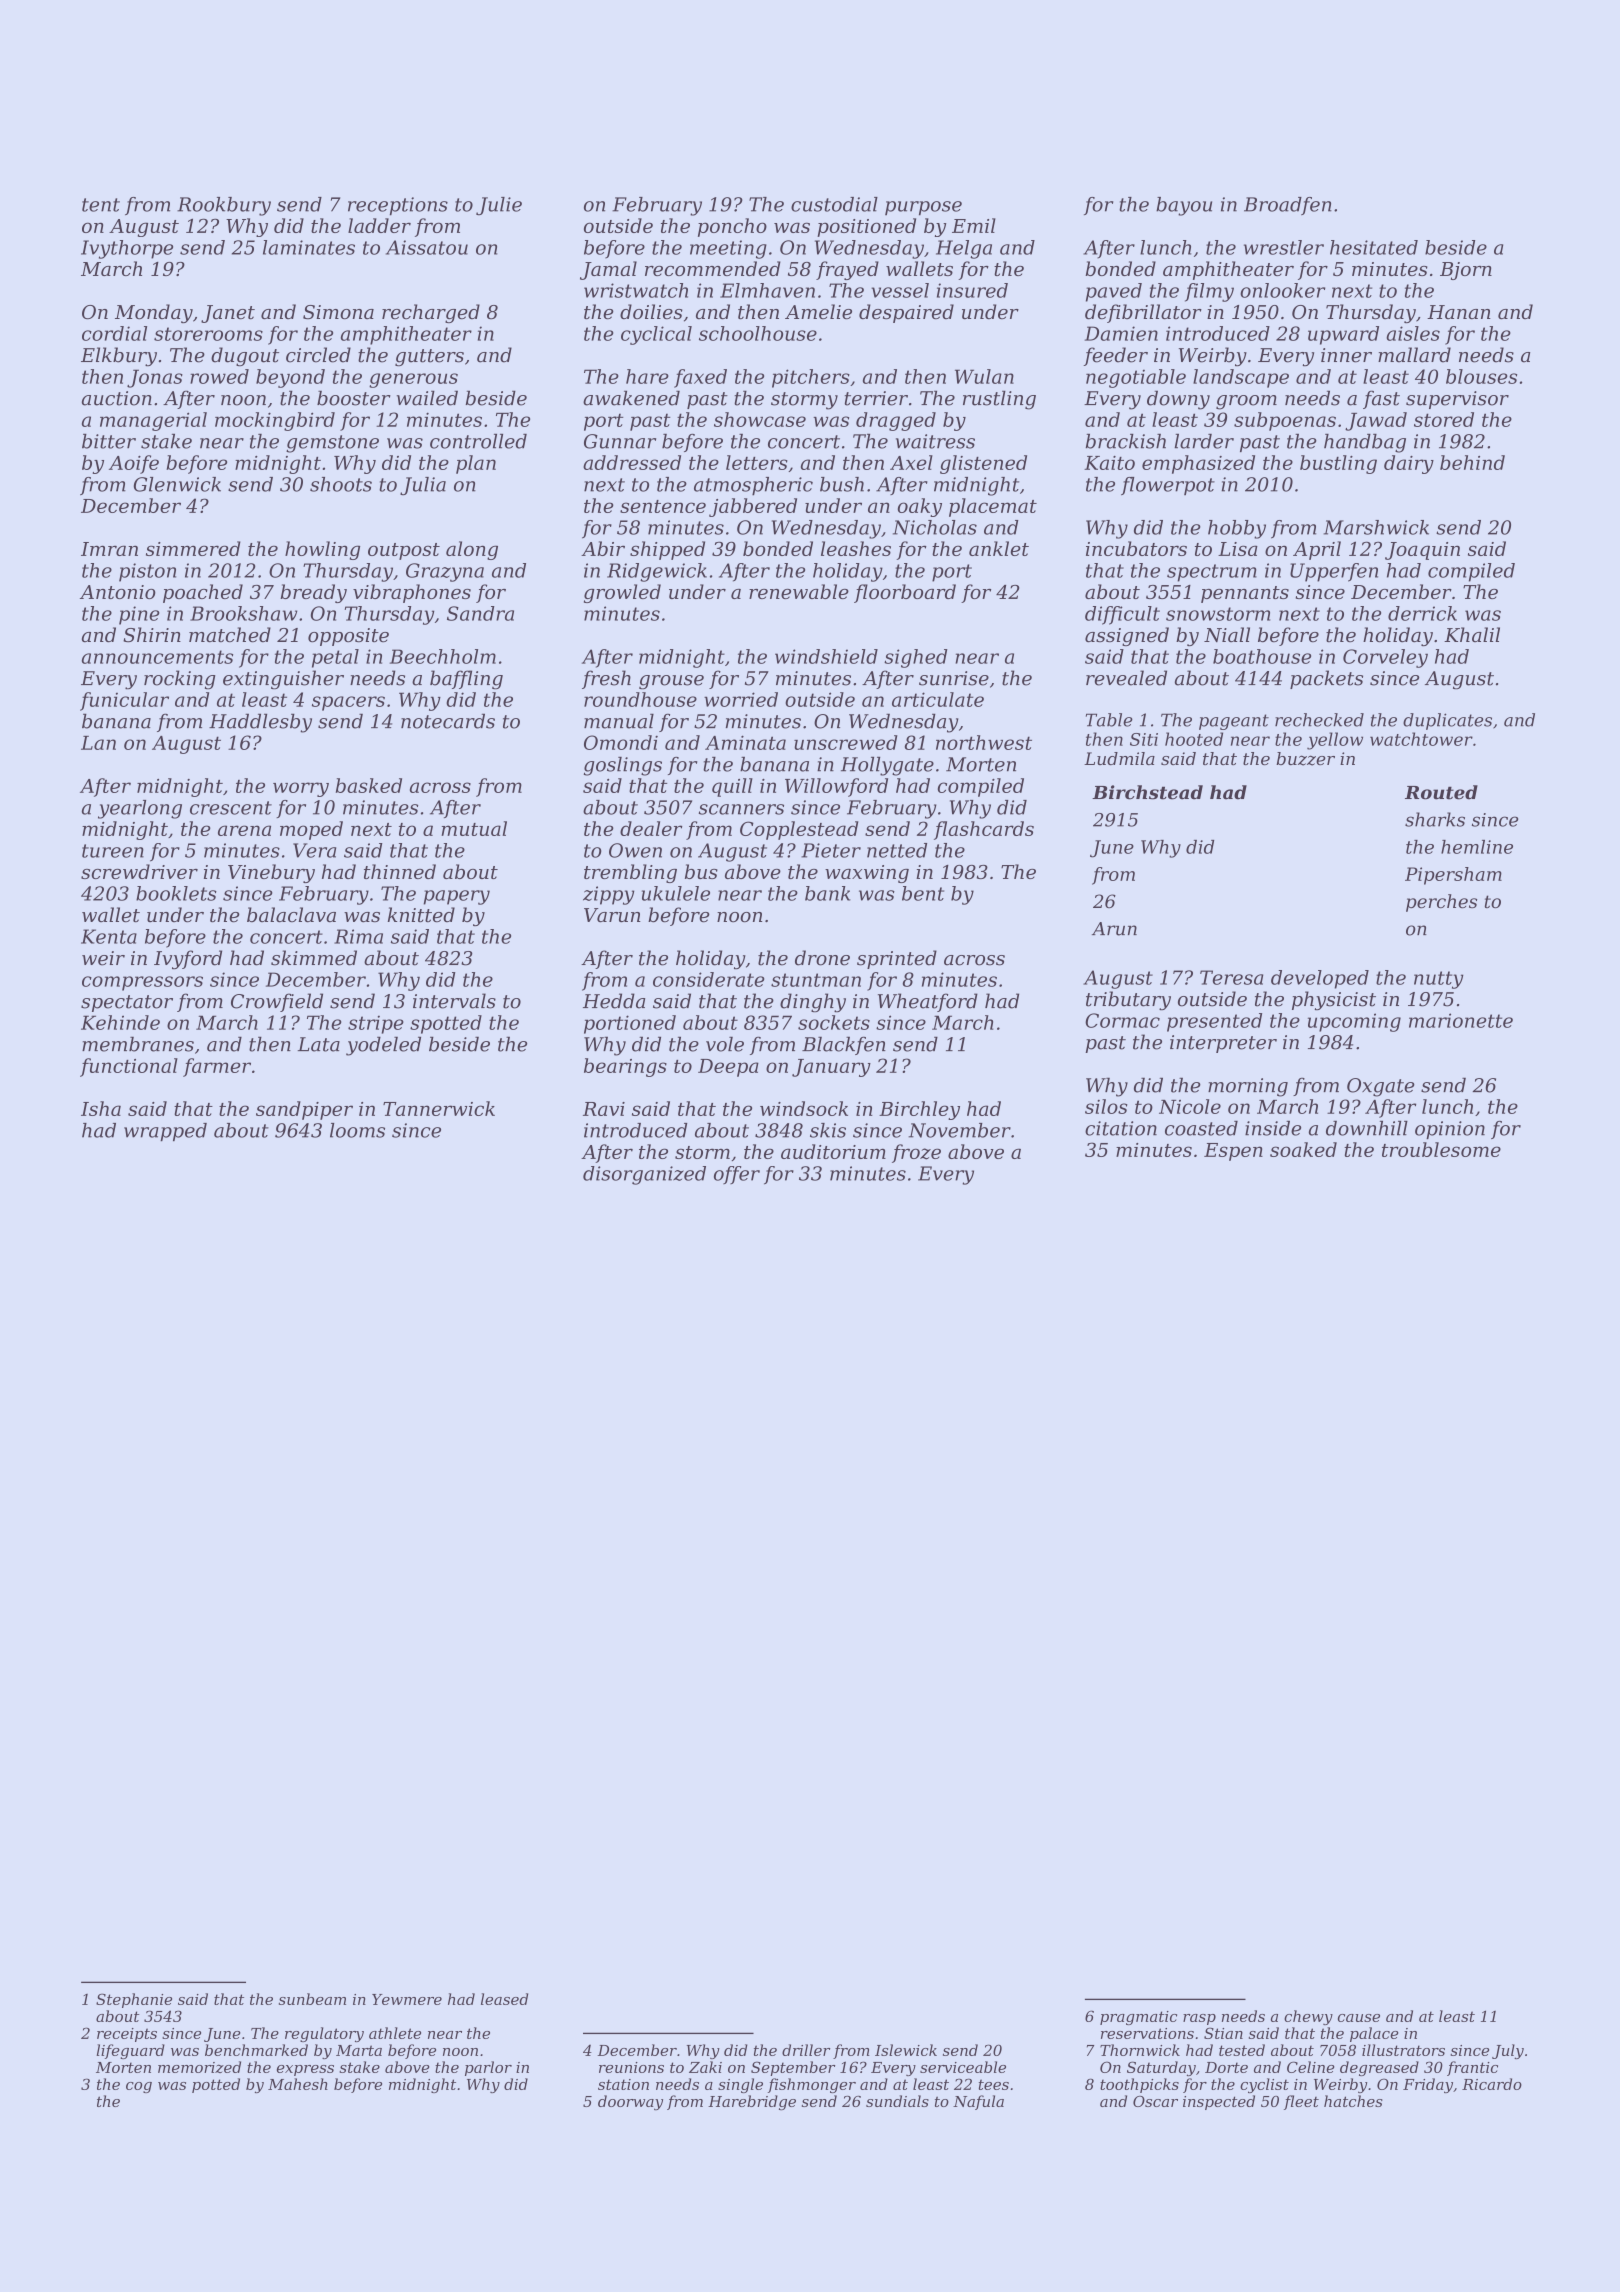 The image size is (1620, 2292). I want to click on Espen, so click(1233, 1152).
